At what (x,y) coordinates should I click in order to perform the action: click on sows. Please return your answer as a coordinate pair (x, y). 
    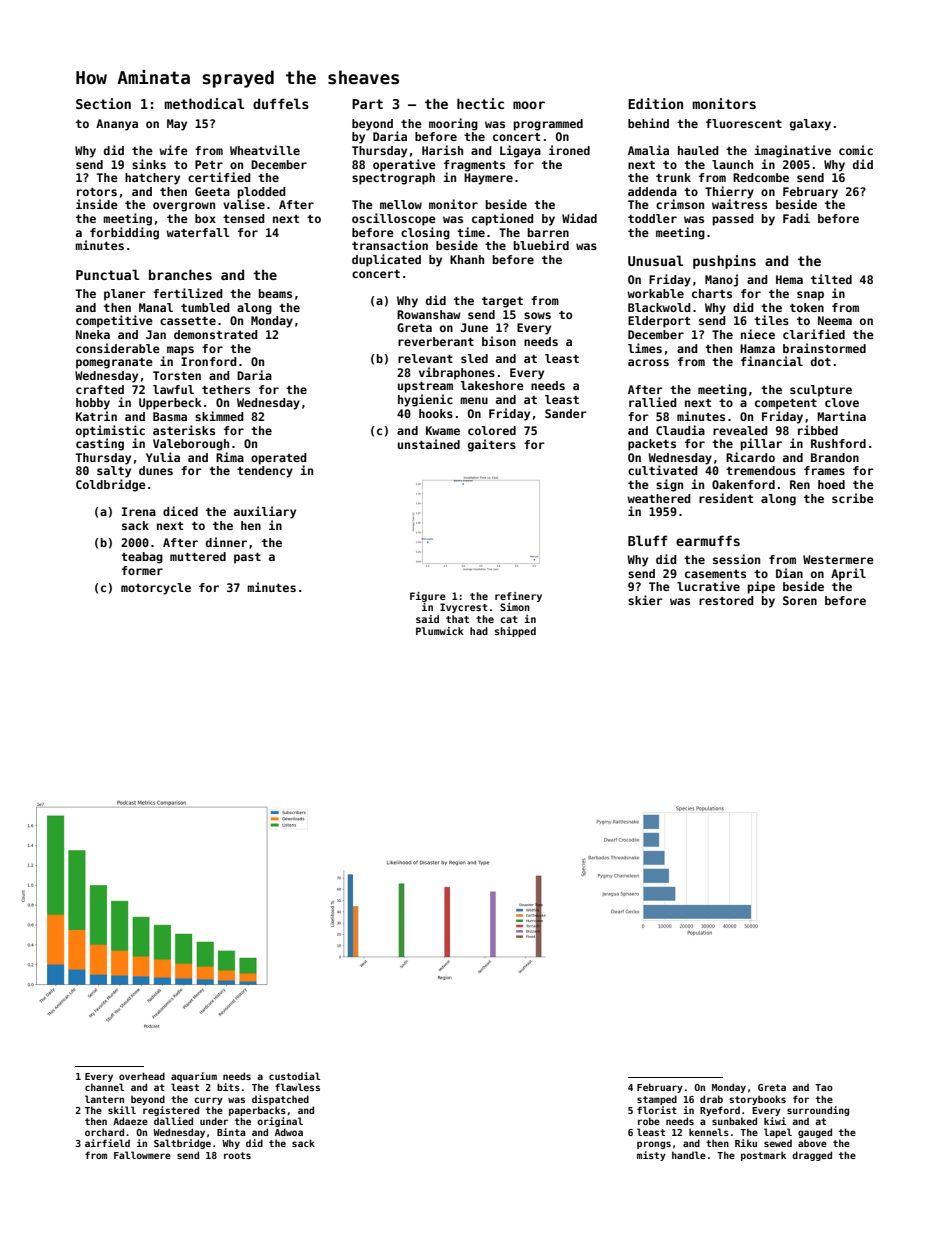
    Looking at the image, I should click on (537, 315).
